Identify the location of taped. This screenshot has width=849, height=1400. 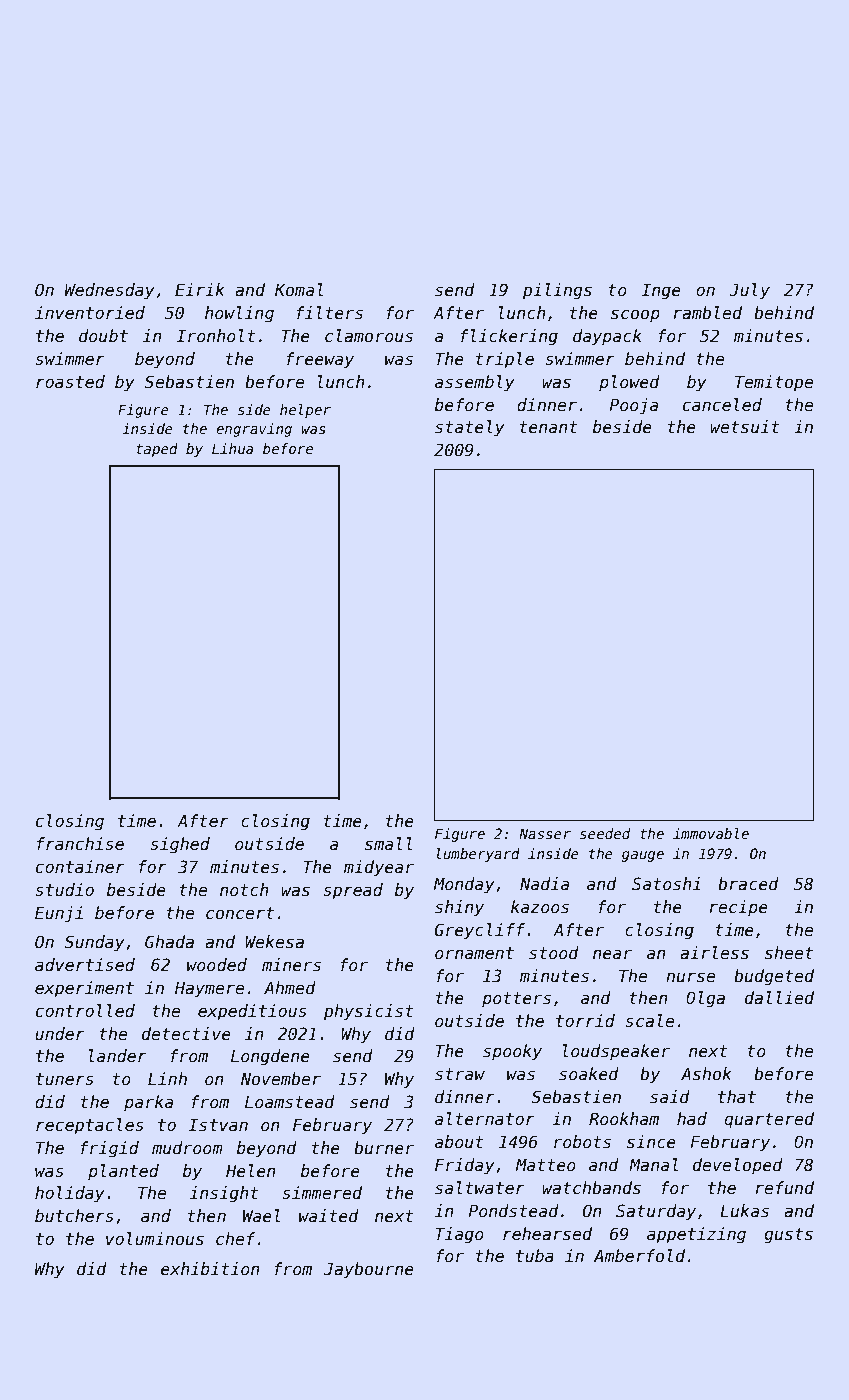
(157, 450).
